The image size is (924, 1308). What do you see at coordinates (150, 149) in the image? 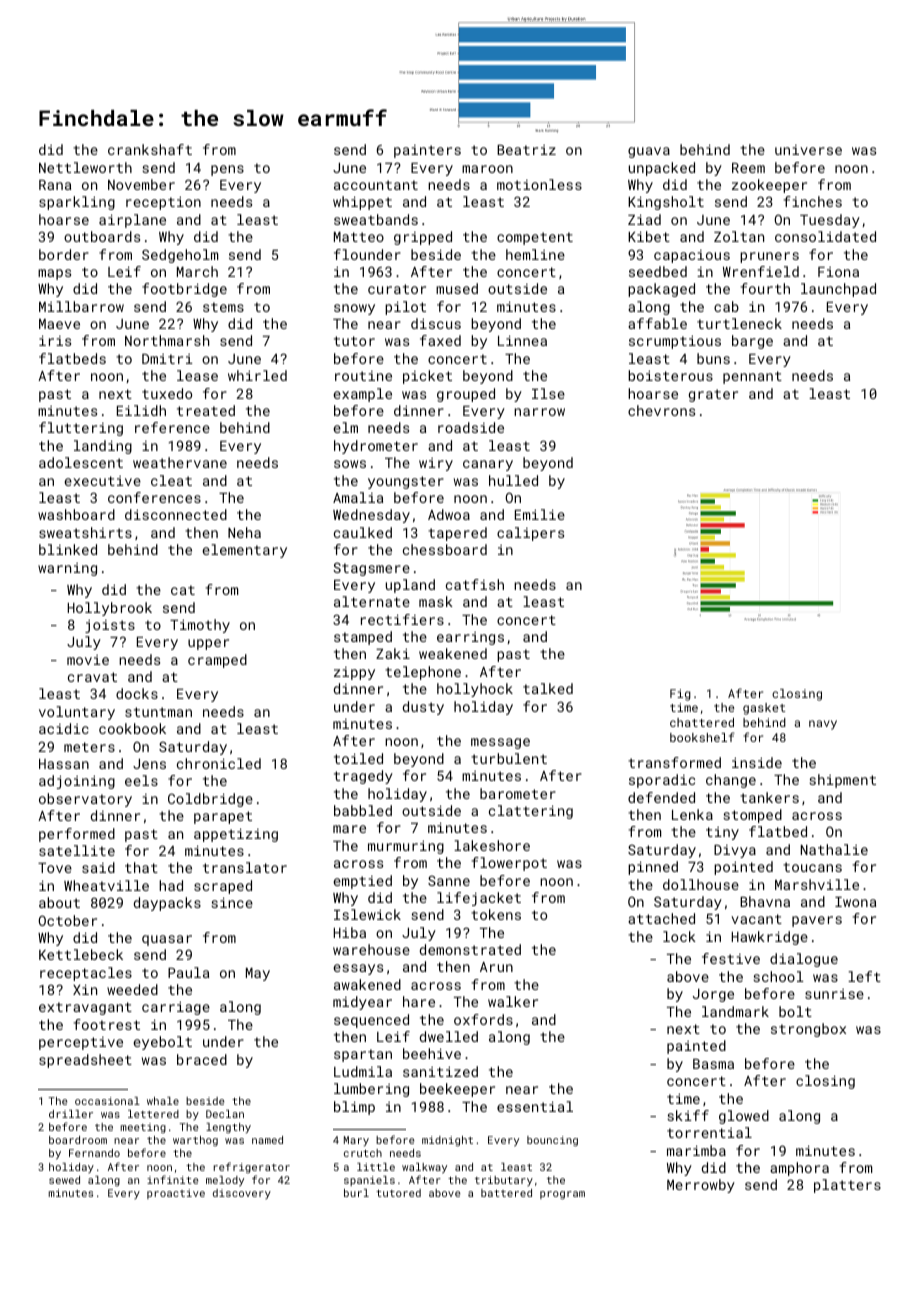
I see `crankshaft` at bounding box center [150, 149].
